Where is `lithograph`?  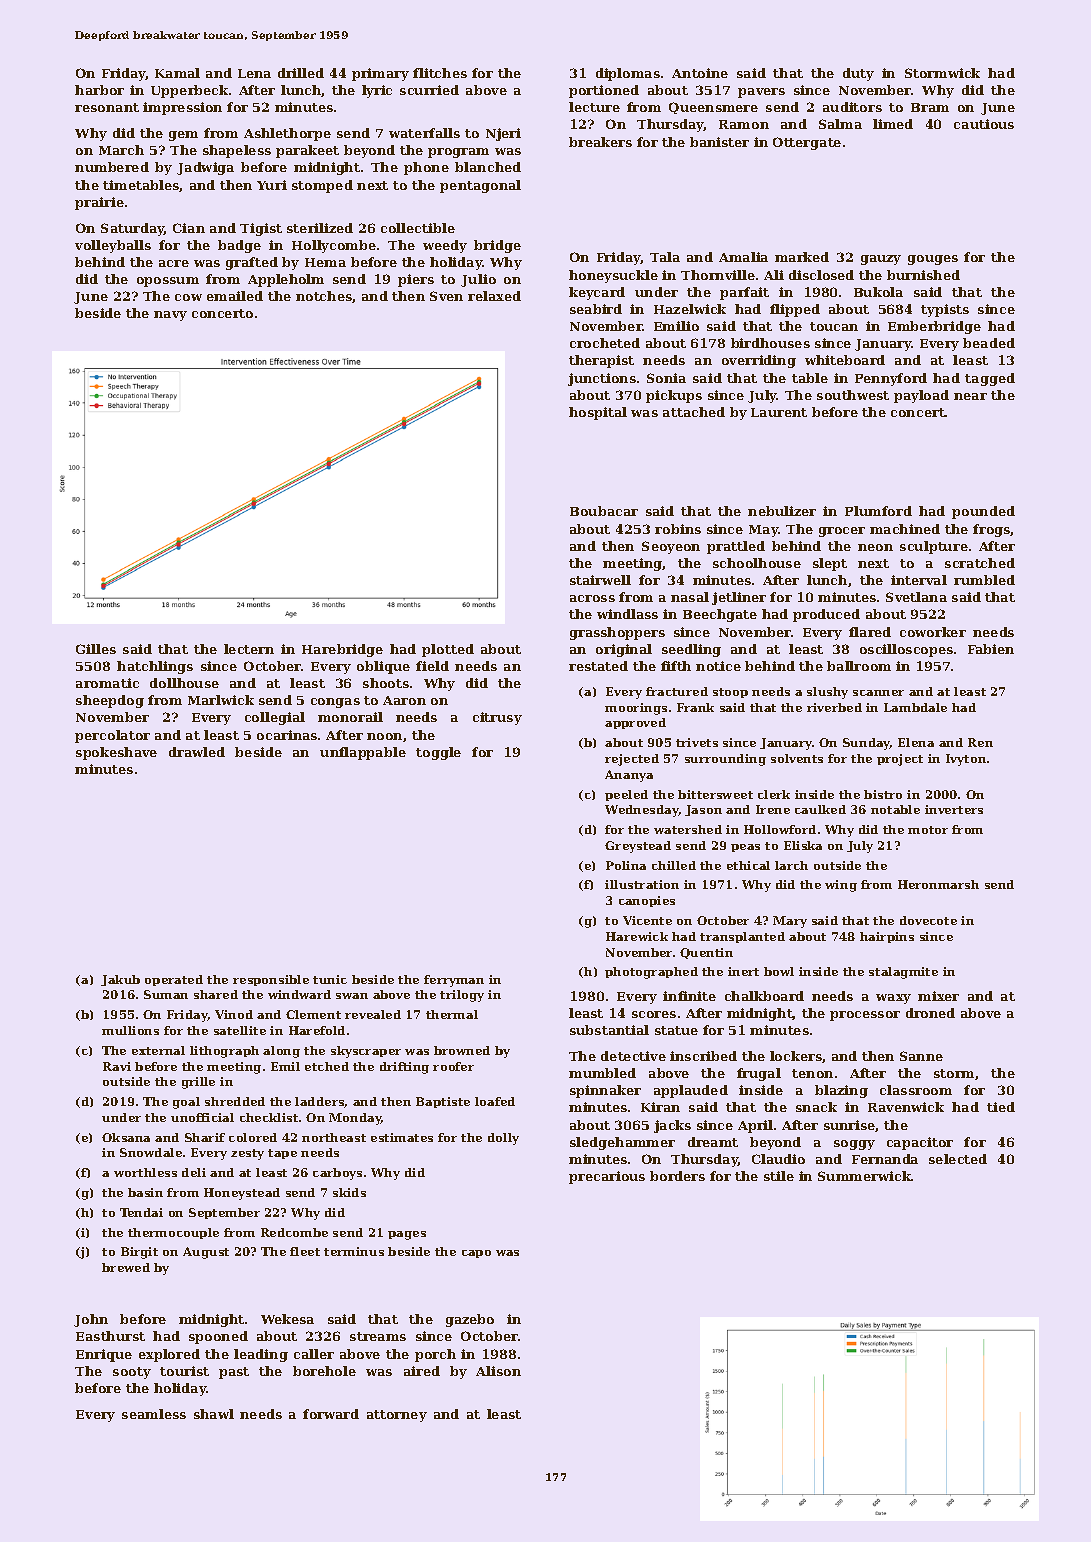
lithograph is located at coordinates (224, 1052).
